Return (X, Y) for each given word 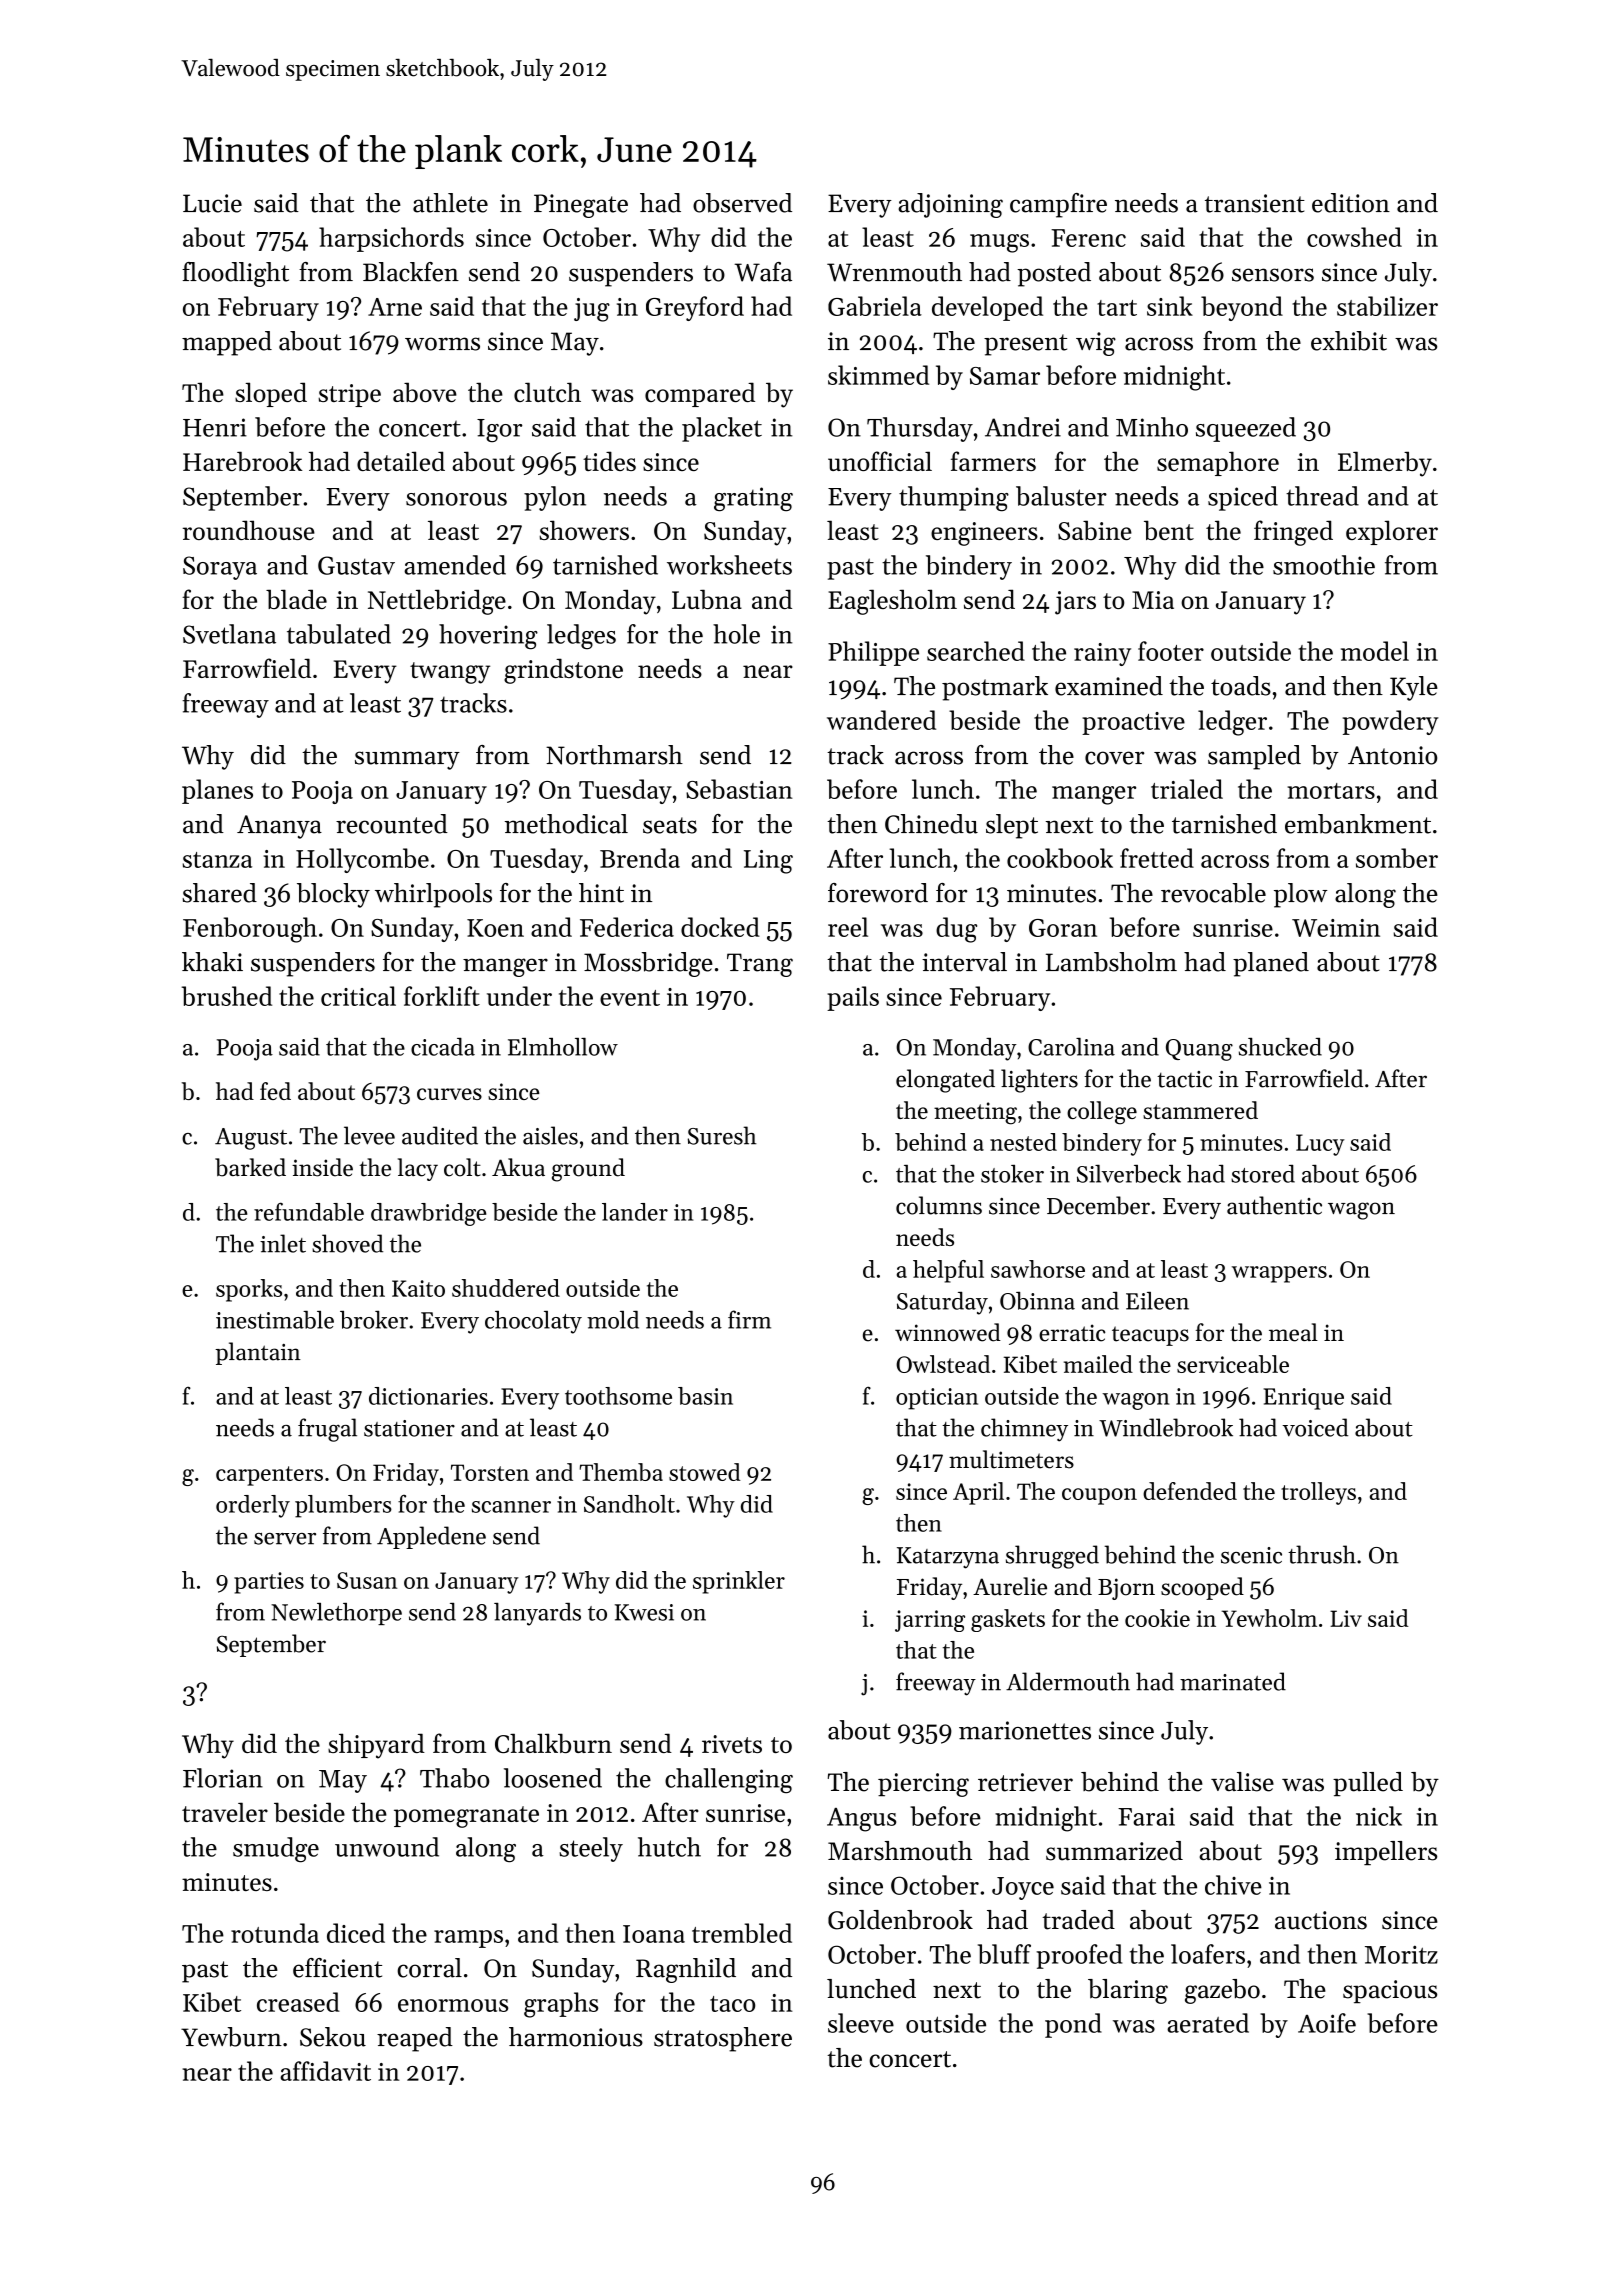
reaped (415, 2039)
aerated (1208, 2023)
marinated (1233, 1681)
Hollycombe (362, 860)
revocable (1213, 893)
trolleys (1318, 1493)
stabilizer (1387, 306)
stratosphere (723, 2039)
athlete (450, 203)
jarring (930, 1621)
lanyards (537, 1614)
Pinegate (581, 206)
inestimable (275, 1320)
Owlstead (943, 1364)
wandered (881, 720)
